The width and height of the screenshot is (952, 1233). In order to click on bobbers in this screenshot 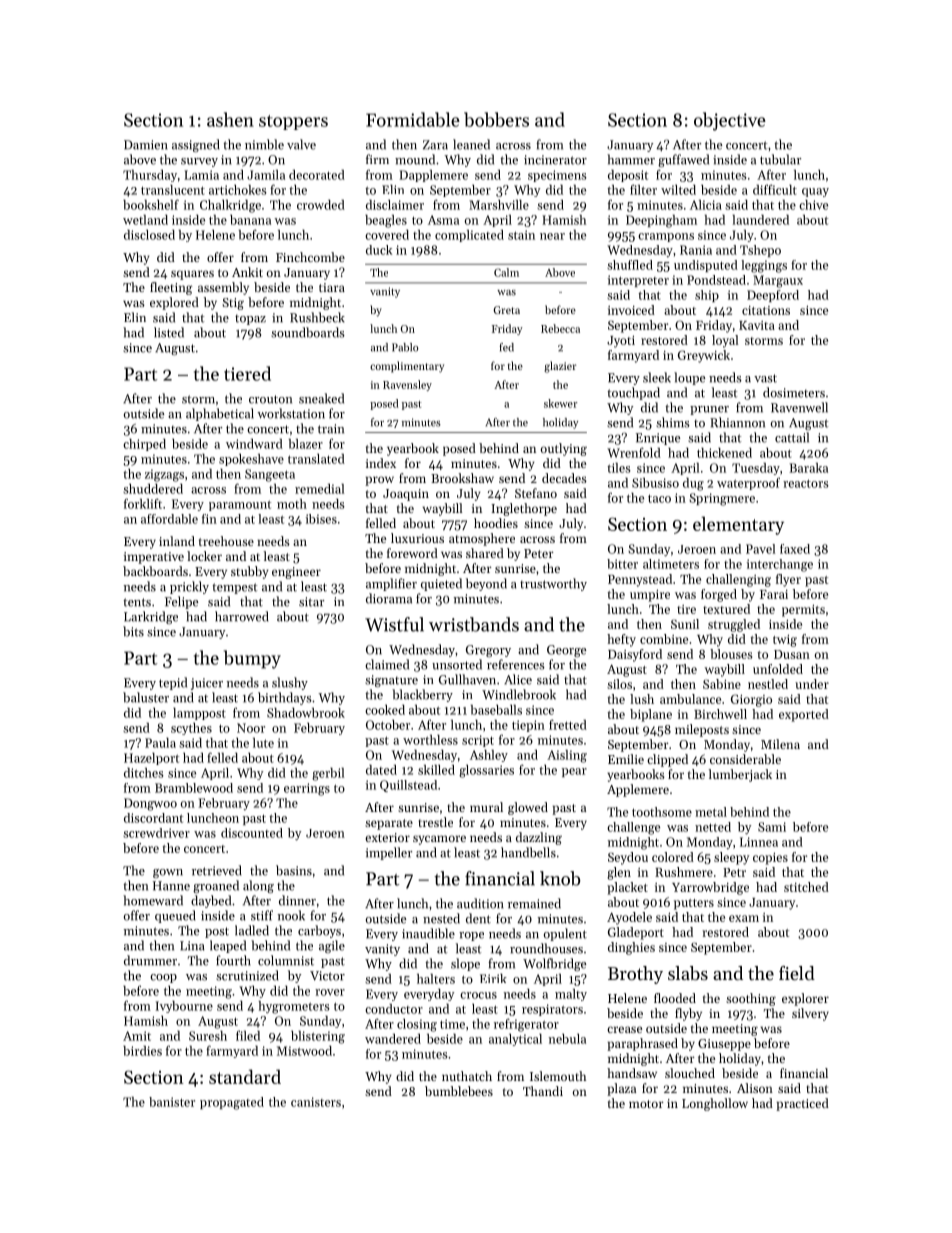, I will do `click(496, 119)`.
